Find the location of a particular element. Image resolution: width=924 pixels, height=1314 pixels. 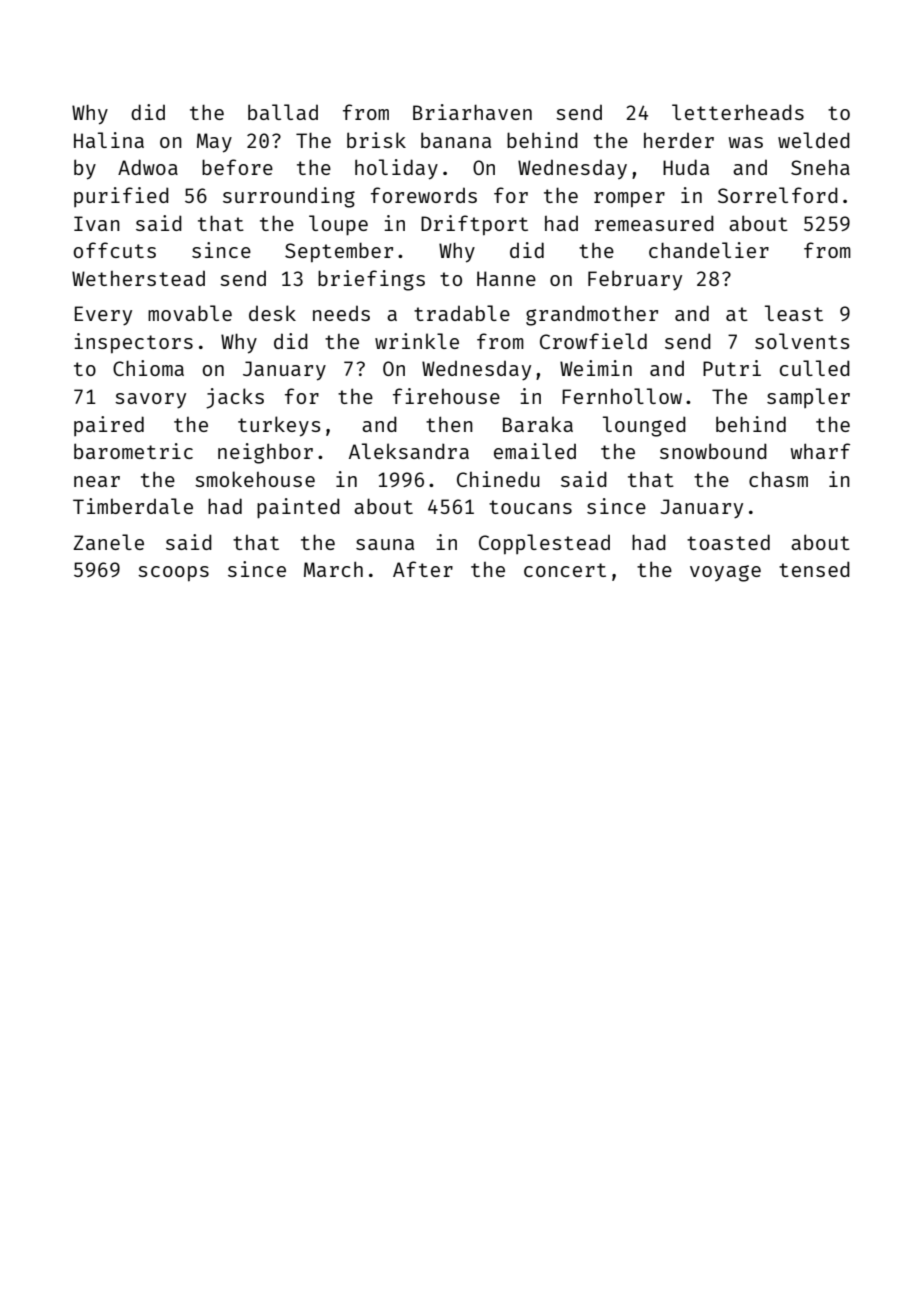

scoops is located at coordinates (173, 574).
